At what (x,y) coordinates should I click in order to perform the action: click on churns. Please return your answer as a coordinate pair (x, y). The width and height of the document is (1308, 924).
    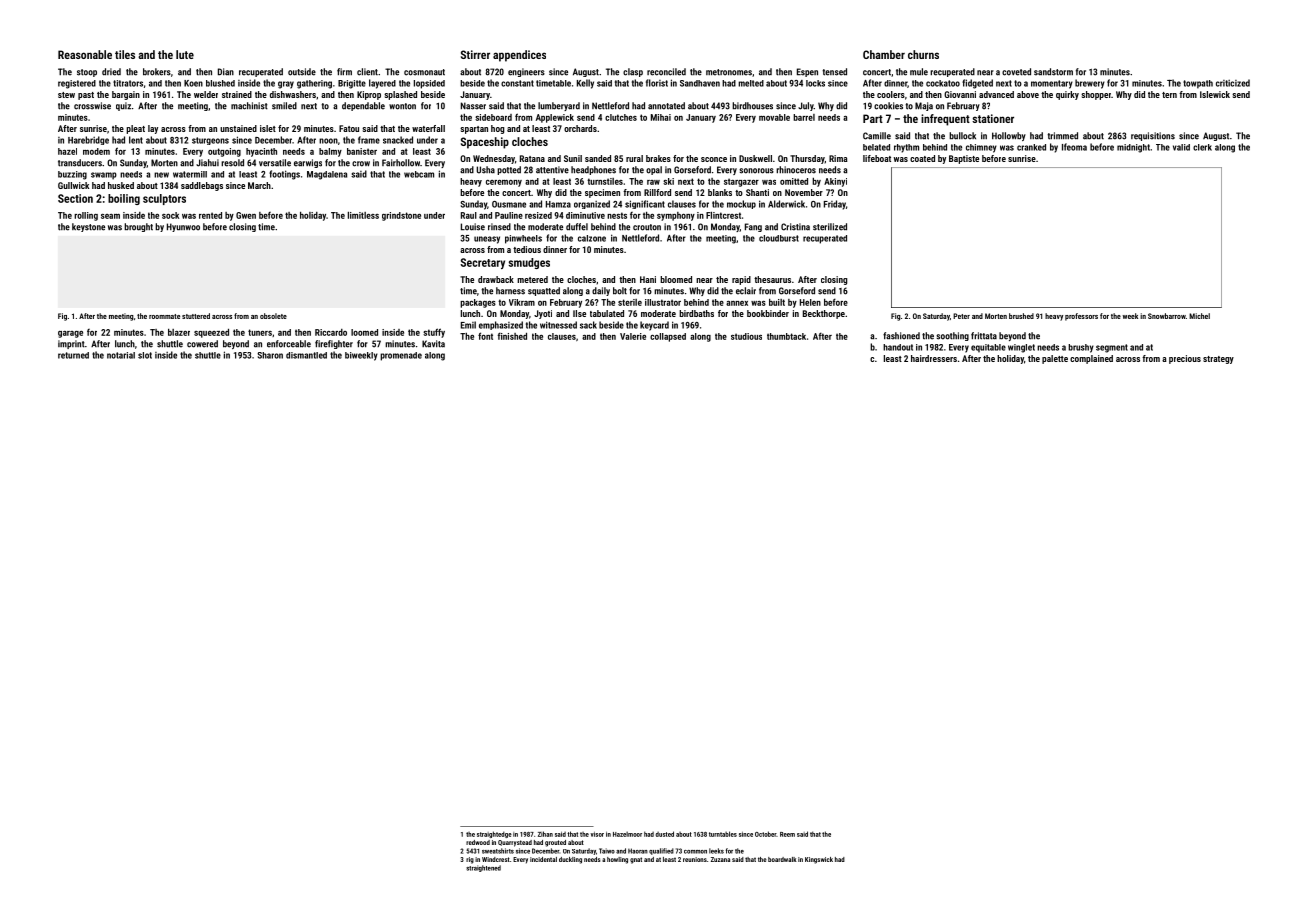
    Looking at the image, I should click on (923, 54).
